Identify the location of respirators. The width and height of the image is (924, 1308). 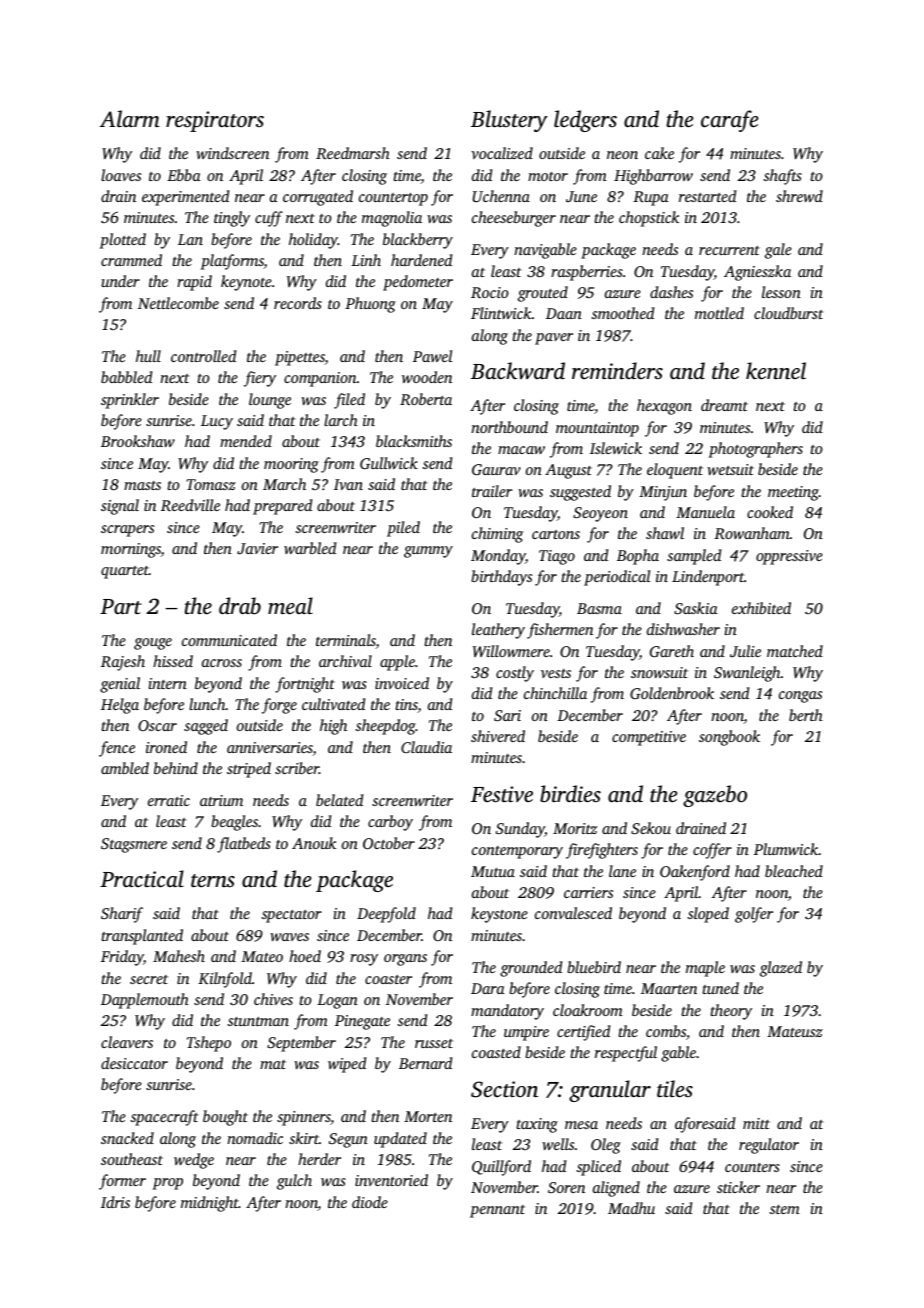
(215, 121).
